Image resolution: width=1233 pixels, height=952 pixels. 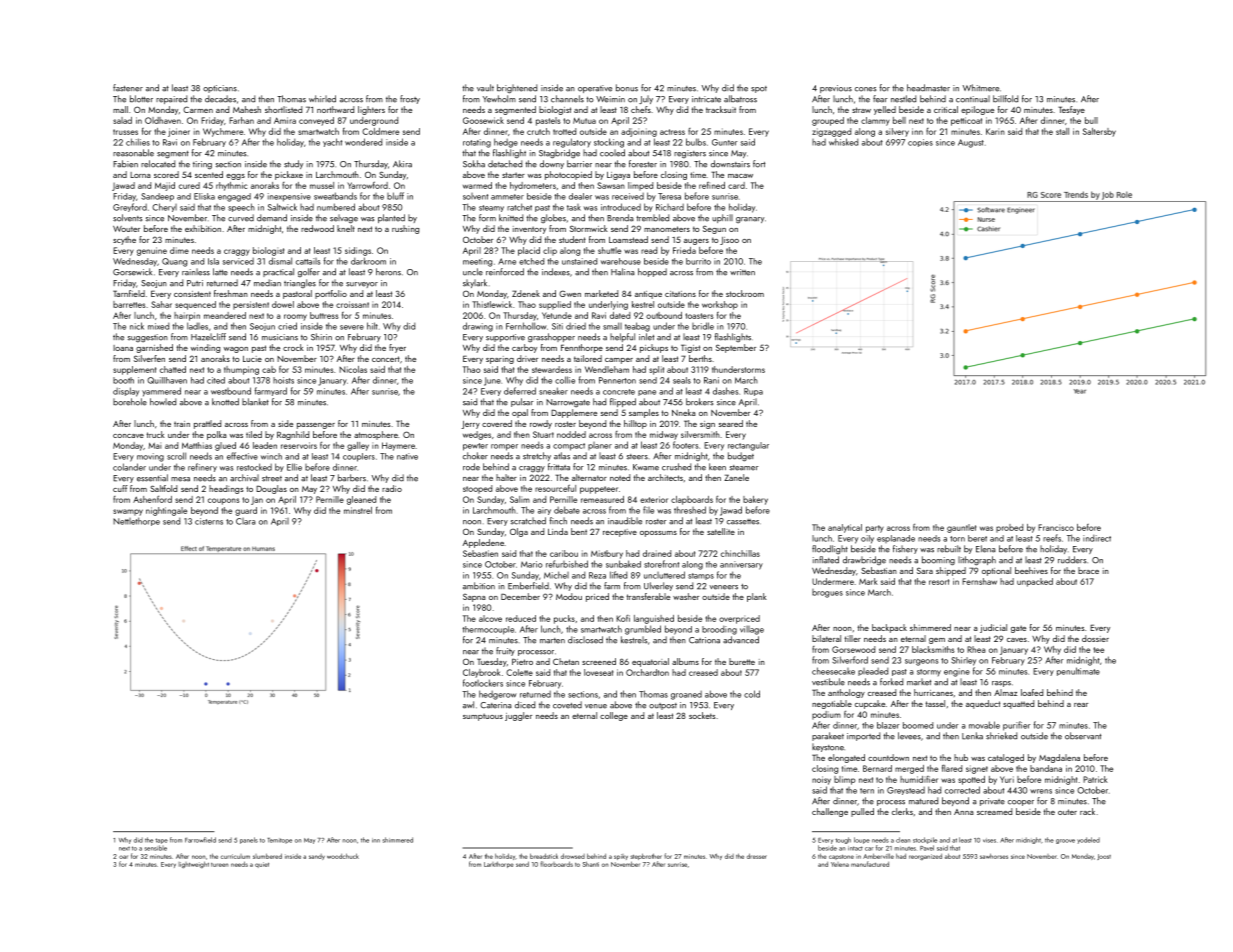 What do you see at coordinates (1097, 538) in the screenshot?
I see `indirect` at bounding box center [1097, 538].
